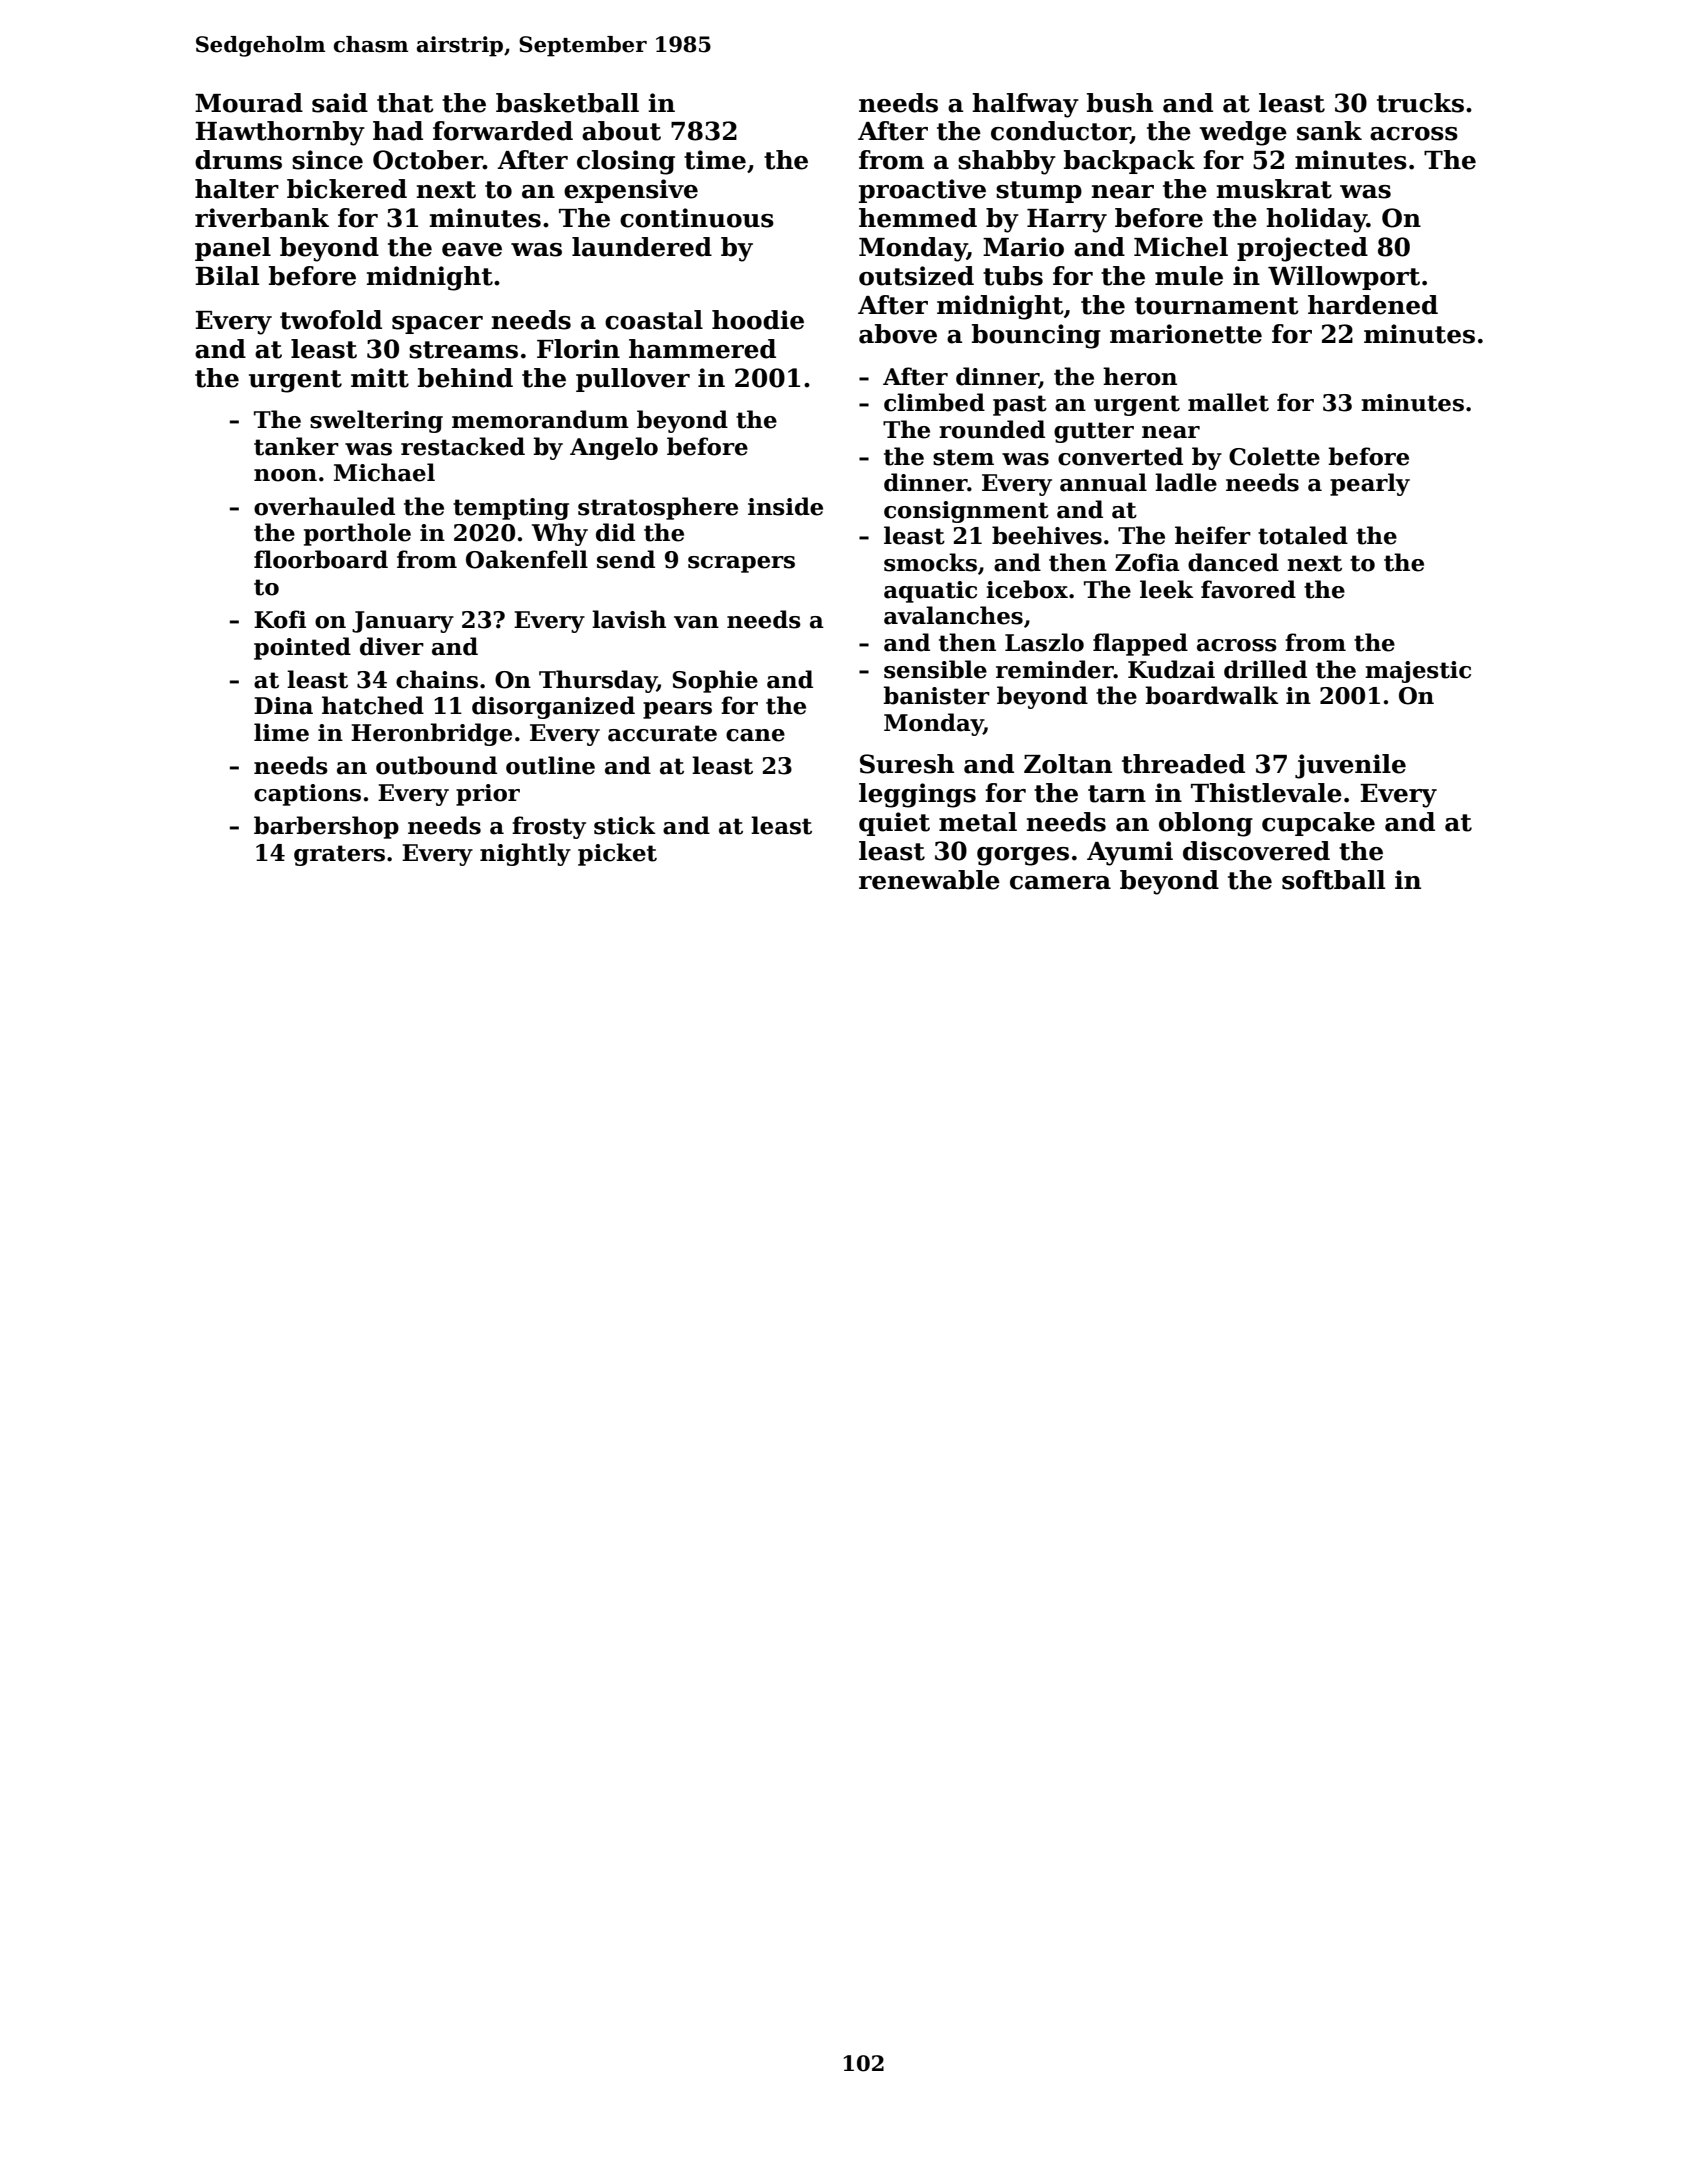 The width and height of the screenshot is (1683, 2178). Describe the element at coordinates (326, 827) in the screenshot. I see `barbershop` at that location.
